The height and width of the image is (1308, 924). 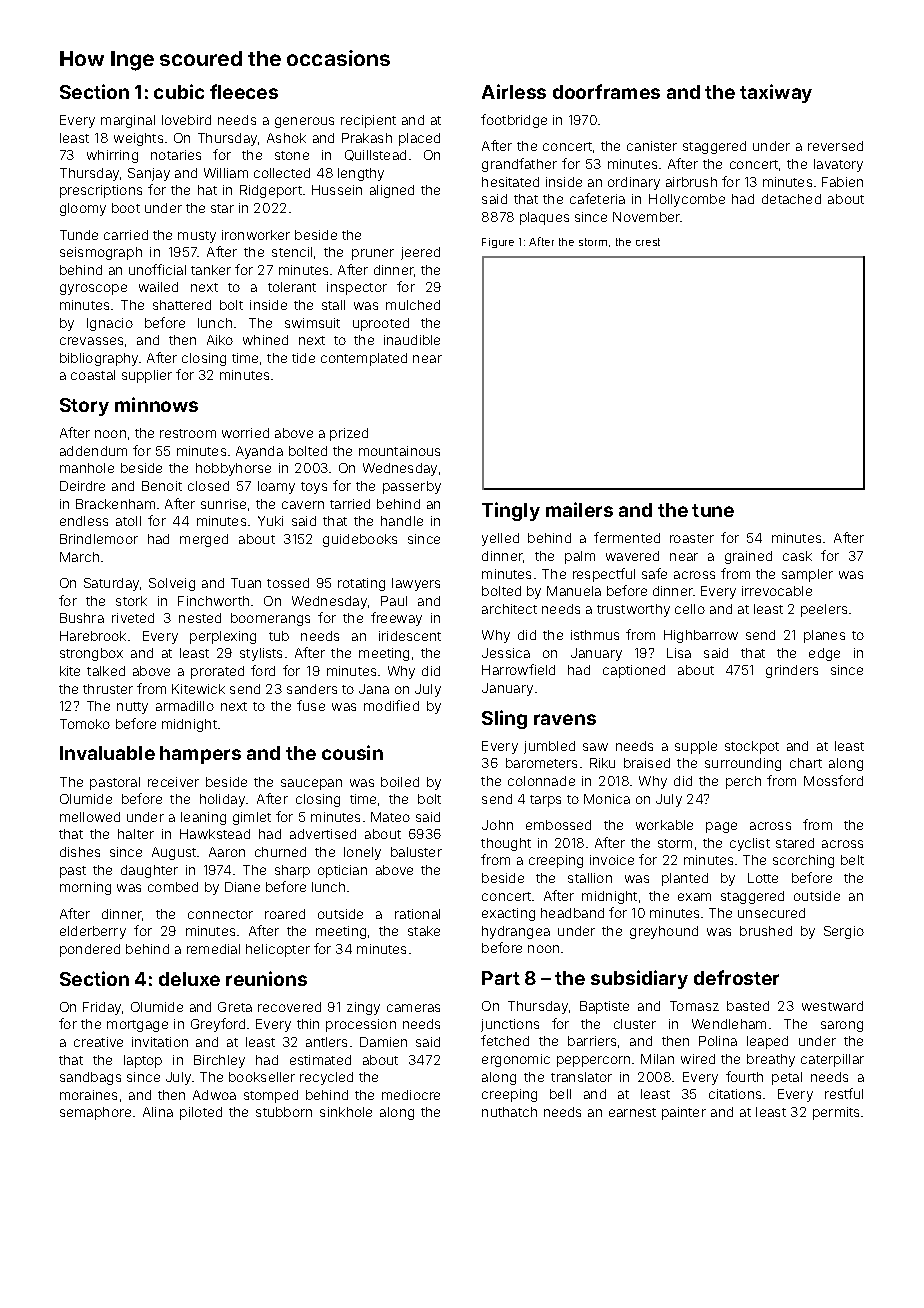 I want to click on cubic, so click(x=179, y=91).
